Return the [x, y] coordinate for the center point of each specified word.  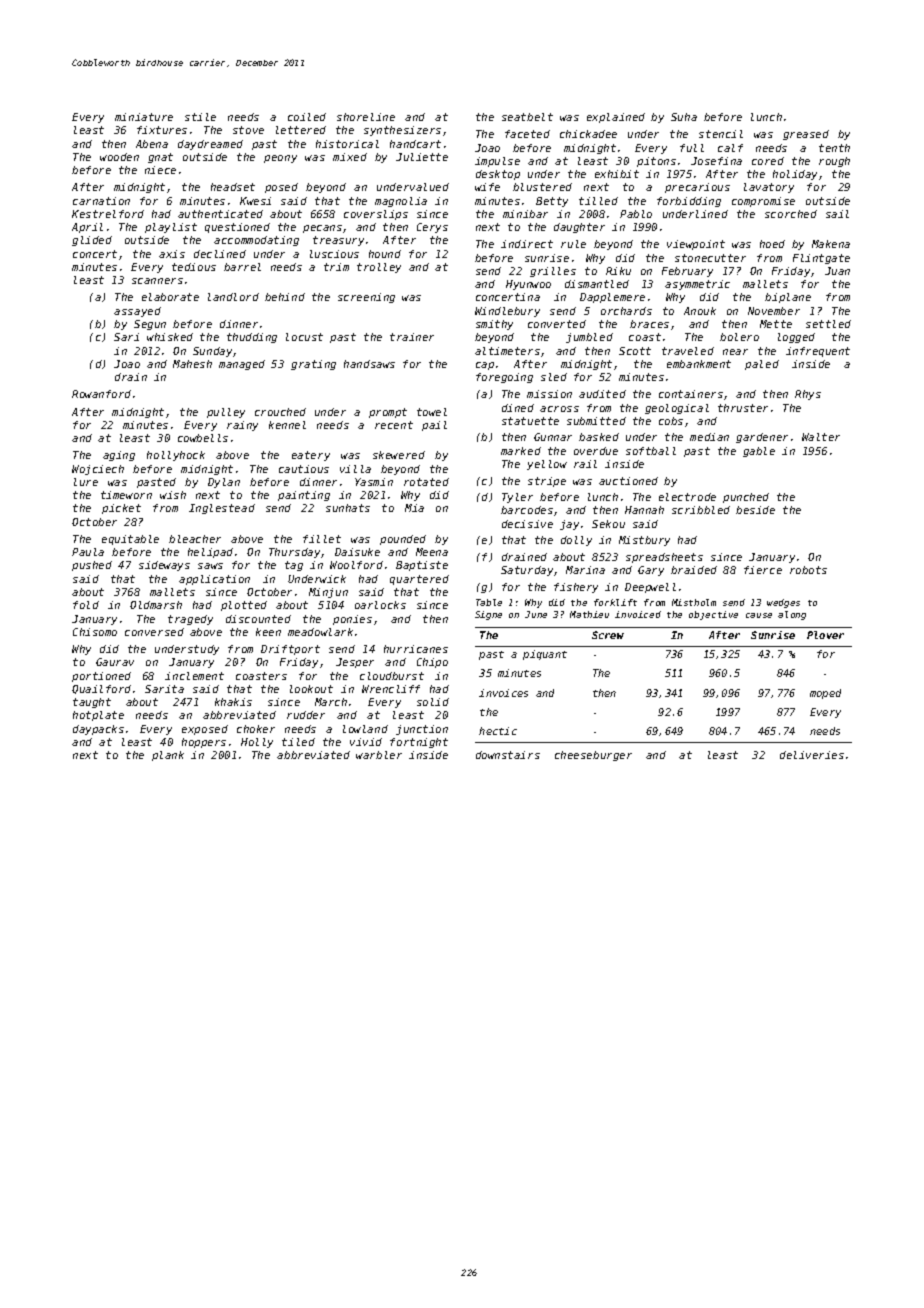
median [709, 437]
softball [651, 451]
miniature [144, 117]
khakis [233, 702]
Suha [684, 117]
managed [242, 365]
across [559, 409]
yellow [547, 465]
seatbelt [527, 117]
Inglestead [222, 509]
